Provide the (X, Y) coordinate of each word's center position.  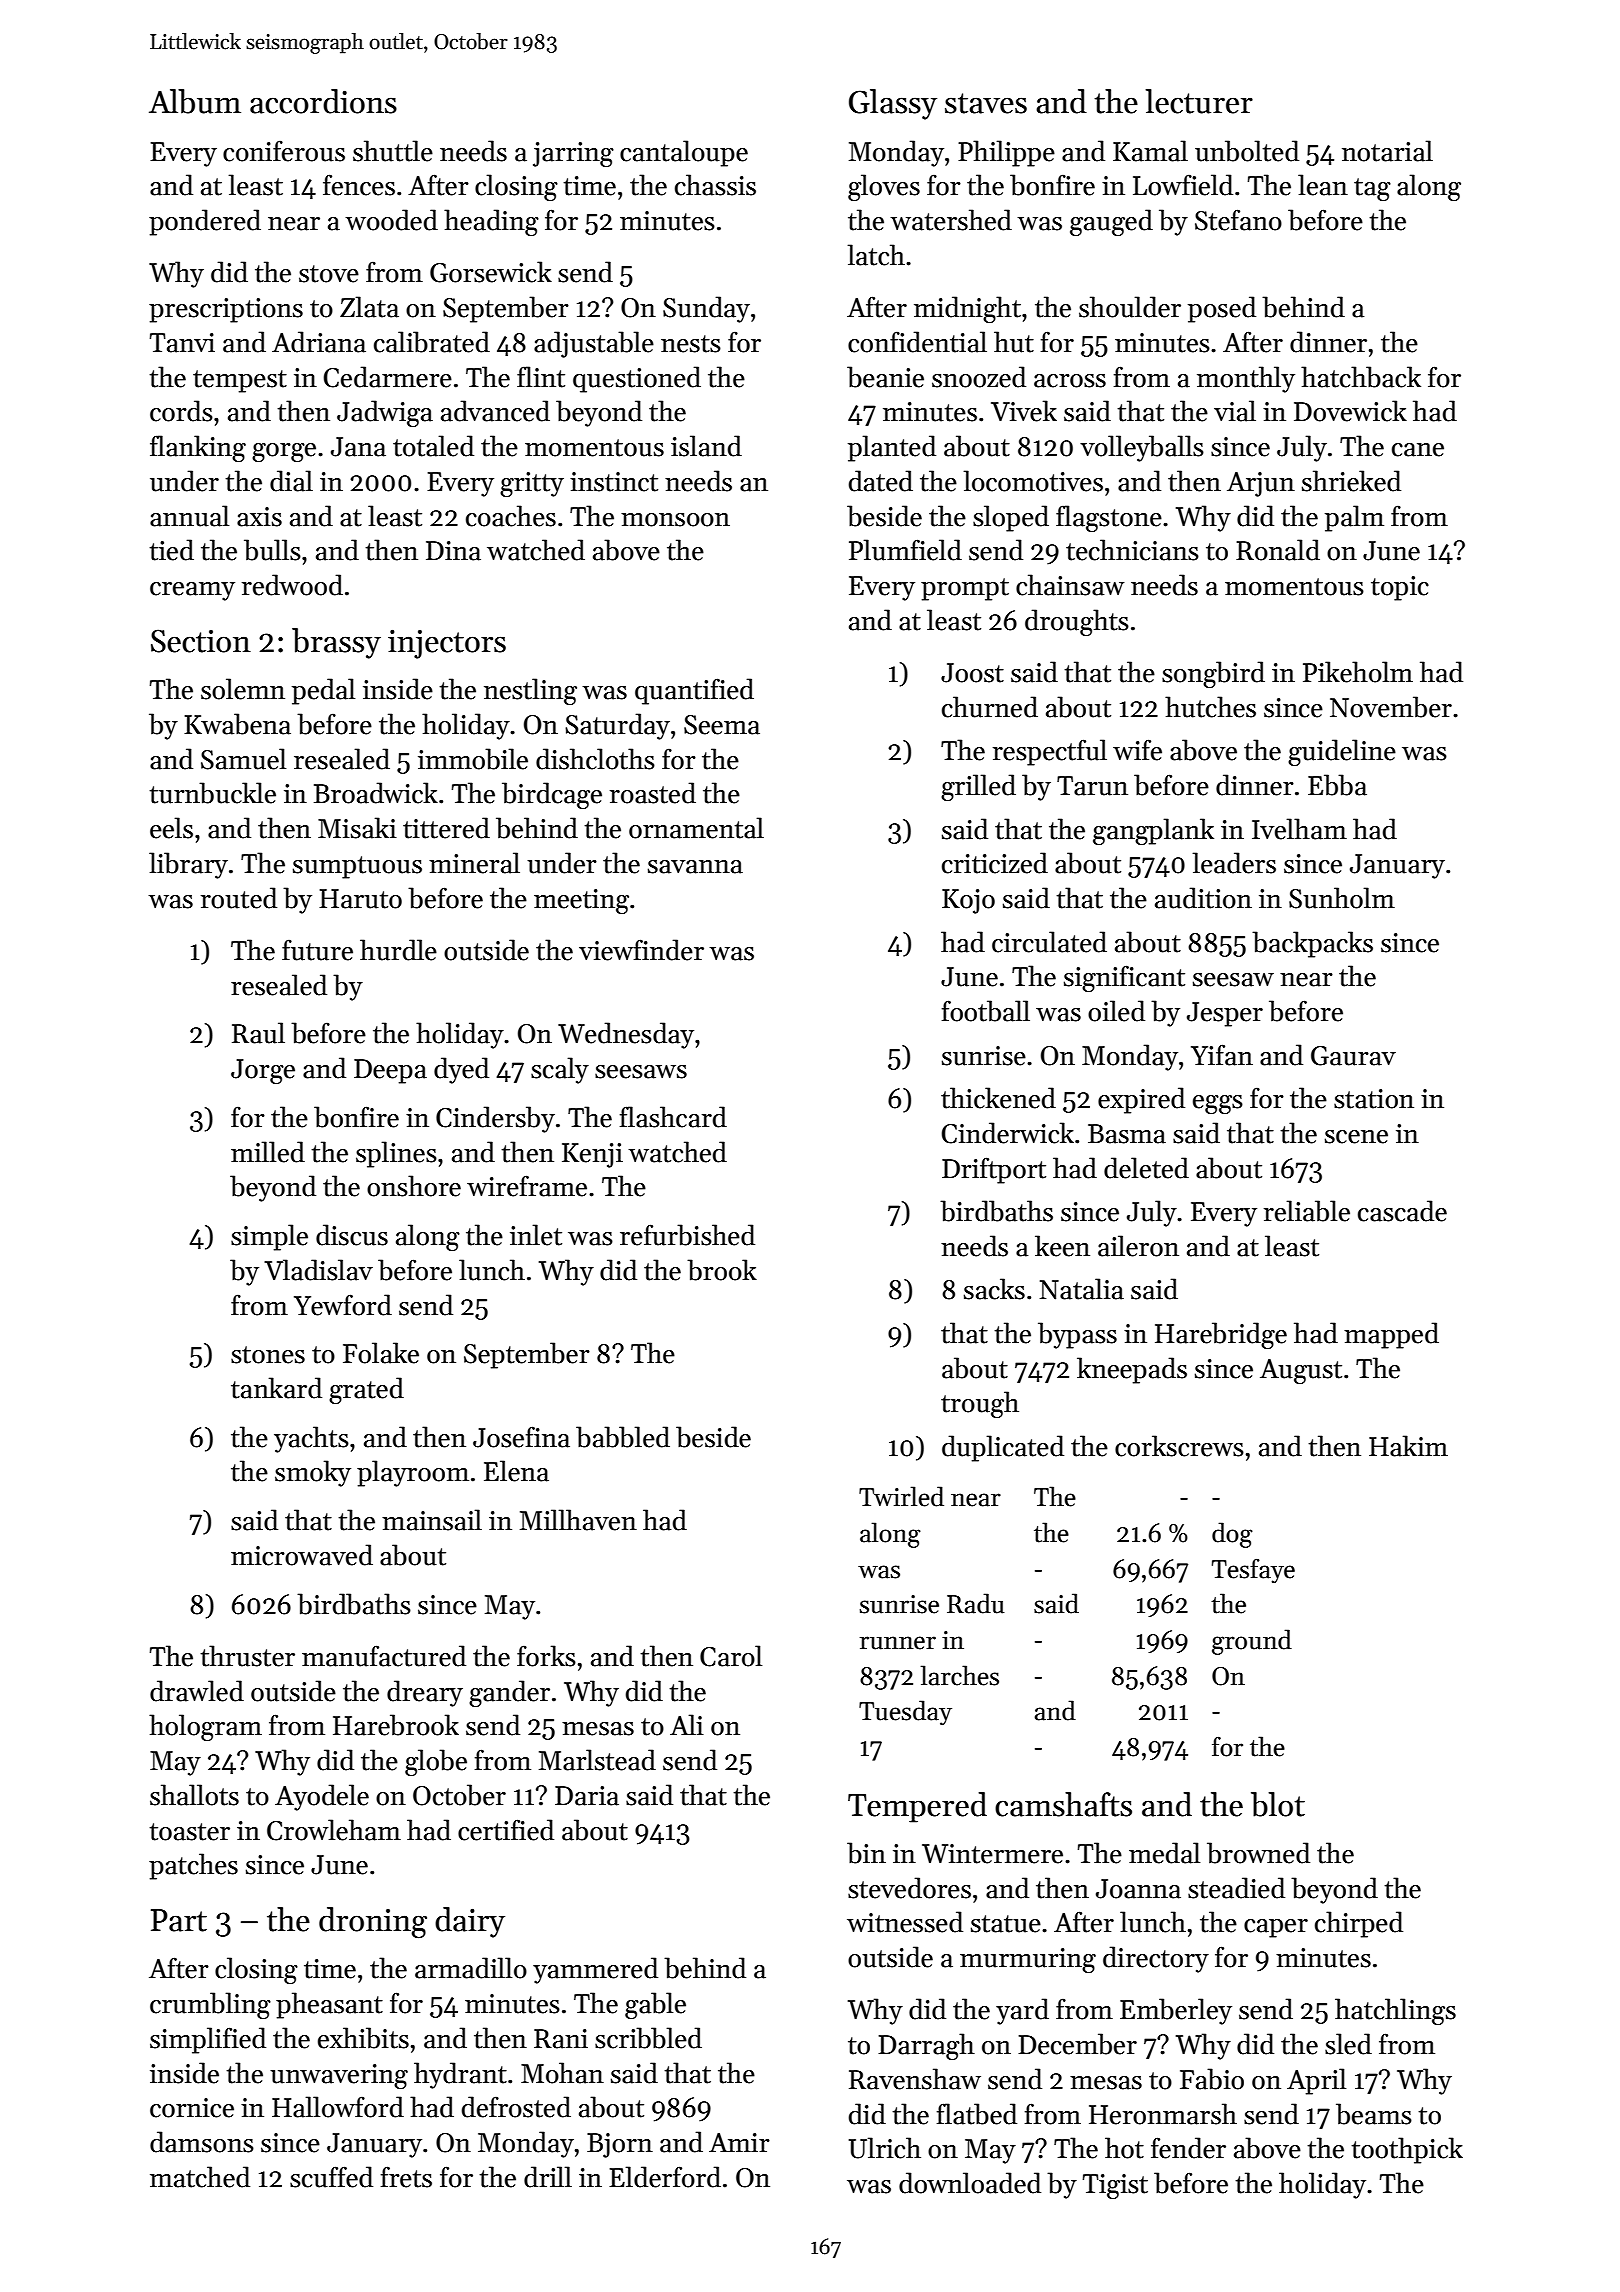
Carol (731, 1656)
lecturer (1199, 101)
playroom (413, 1473)
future (317, 950)
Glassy (893, 104)
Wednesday (626, 1035)
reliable (1307, 1211)
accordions (323, 101)
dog (1232, 1535)
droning (373, 1923)
